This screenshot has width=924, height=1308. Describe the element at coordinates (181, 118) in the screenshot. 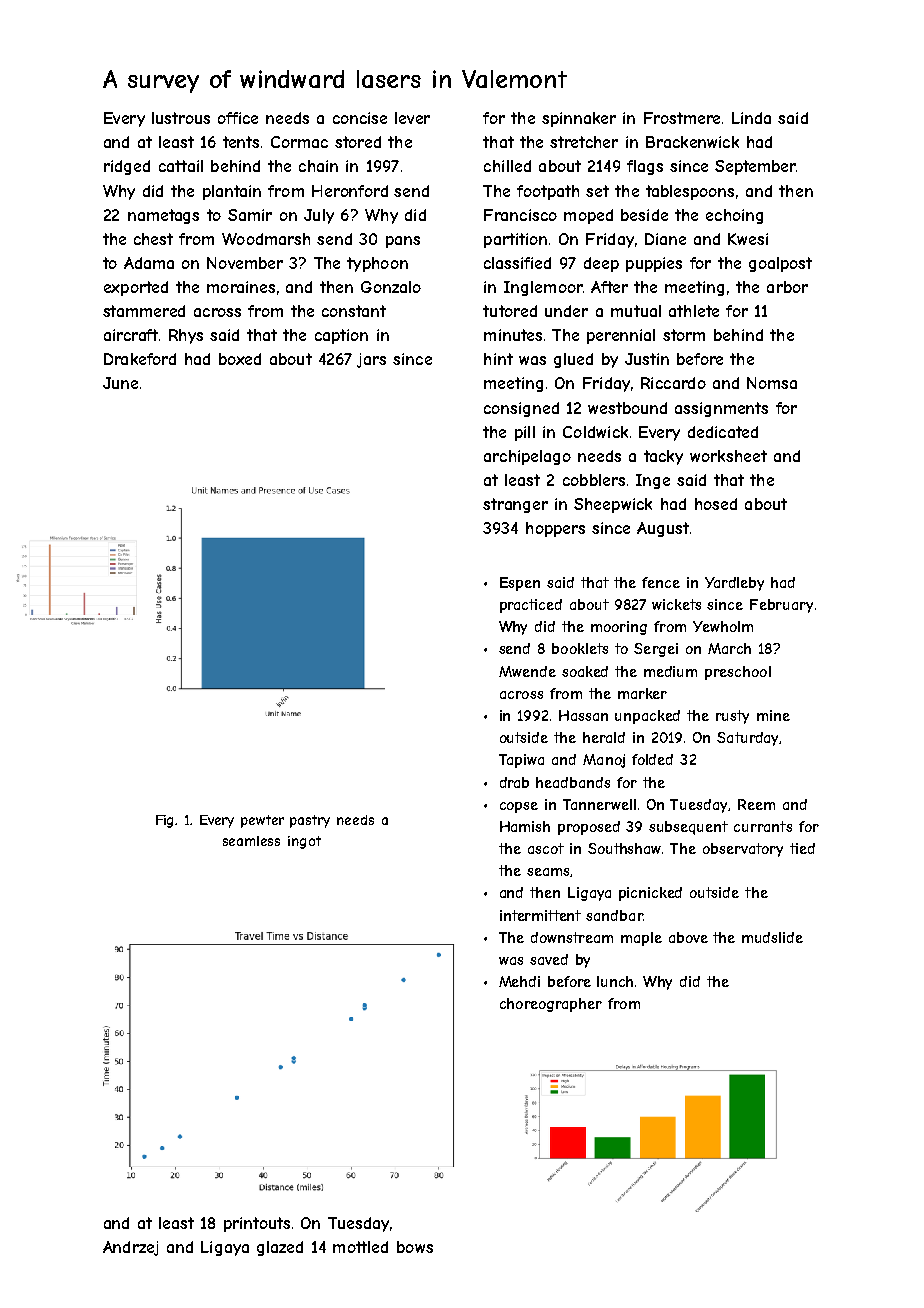

I see `lustrous` at that location.
